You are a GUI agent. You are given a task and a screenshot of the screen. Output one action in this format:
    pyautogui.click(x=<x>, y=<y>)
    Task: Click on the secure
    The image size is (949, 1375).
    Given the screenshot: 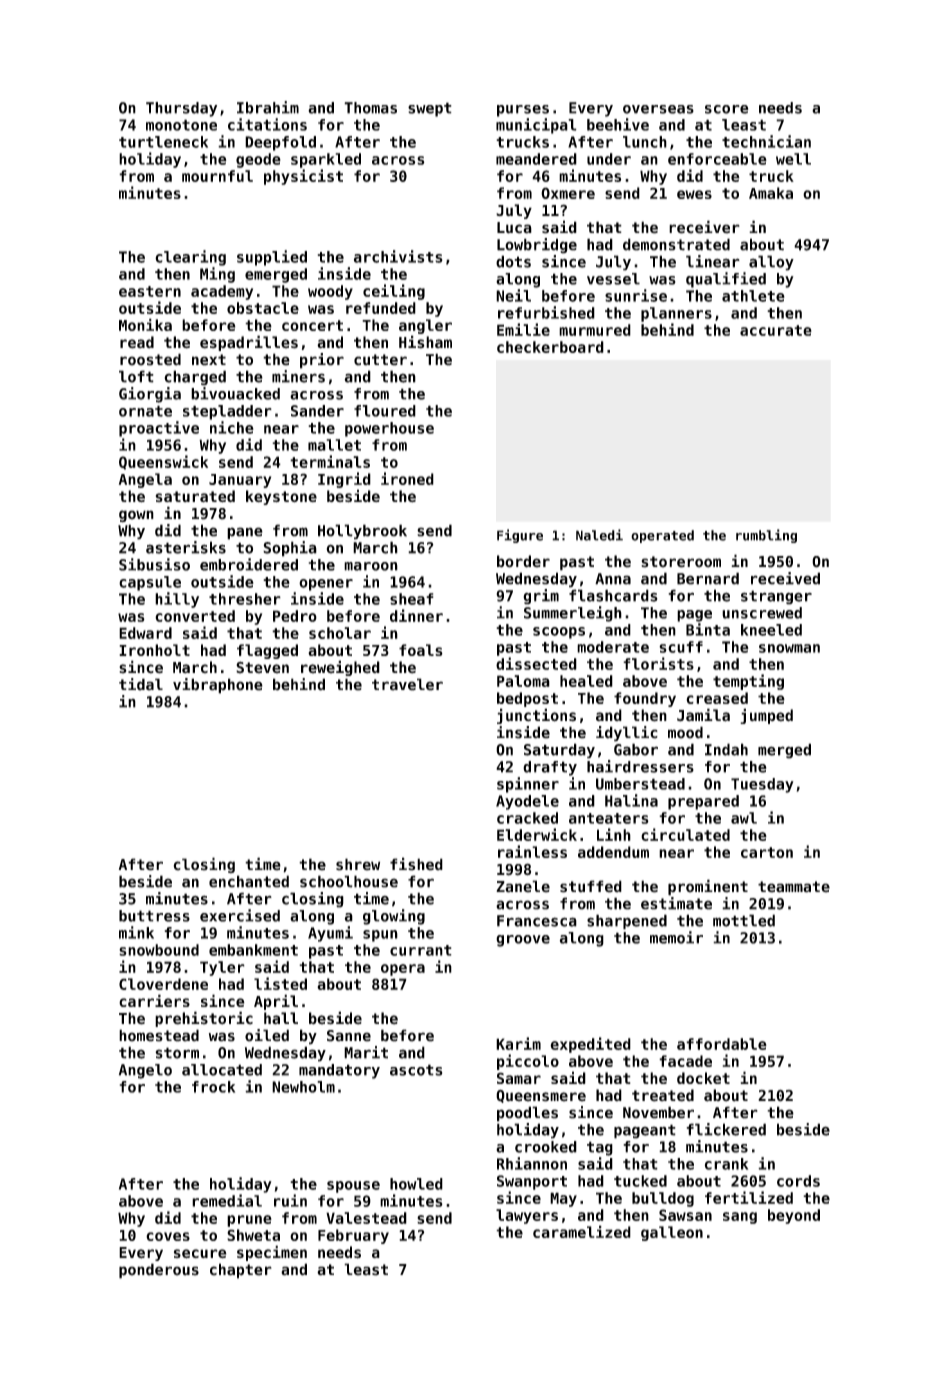 What is the action you would take?
    pyautogui.click(x=200, y=1254)
